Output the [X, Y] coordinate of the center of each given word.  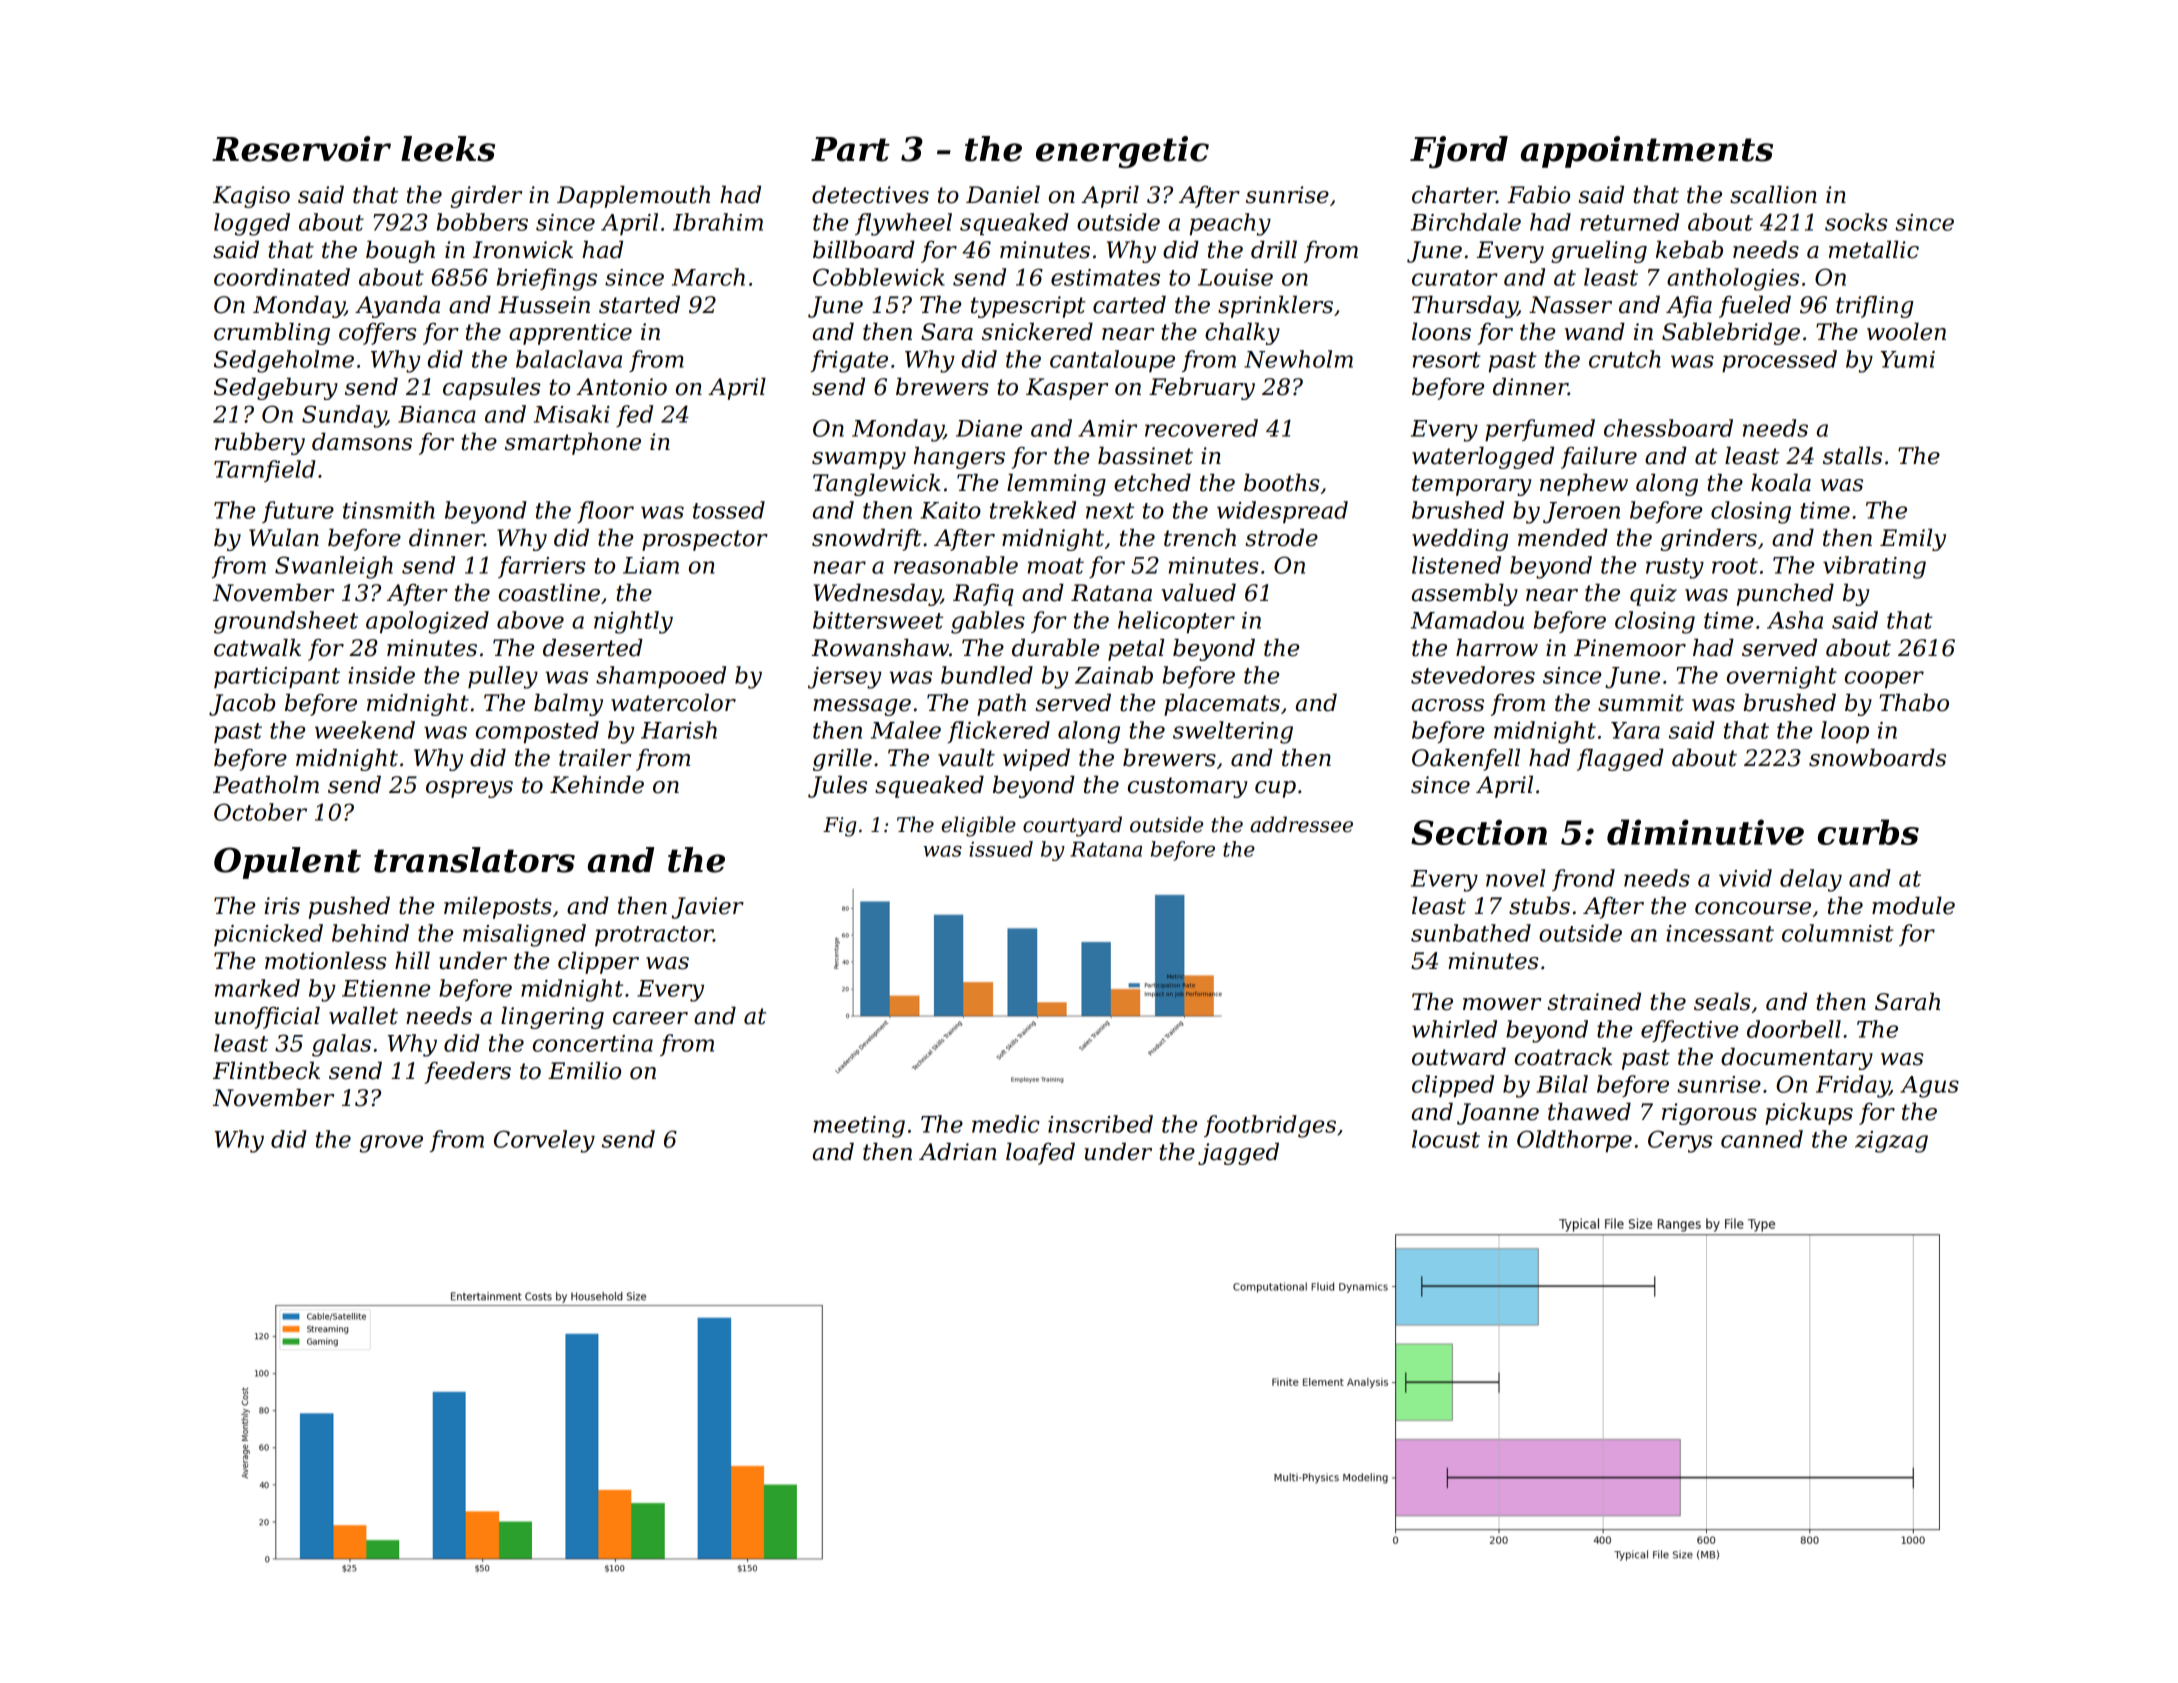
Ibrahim [718, 222]
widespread [1282, 512]
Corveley [544, 1141]
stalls [1852, 455]
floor [605, 512]
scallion [1773, 194]
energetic [1122, 152]
